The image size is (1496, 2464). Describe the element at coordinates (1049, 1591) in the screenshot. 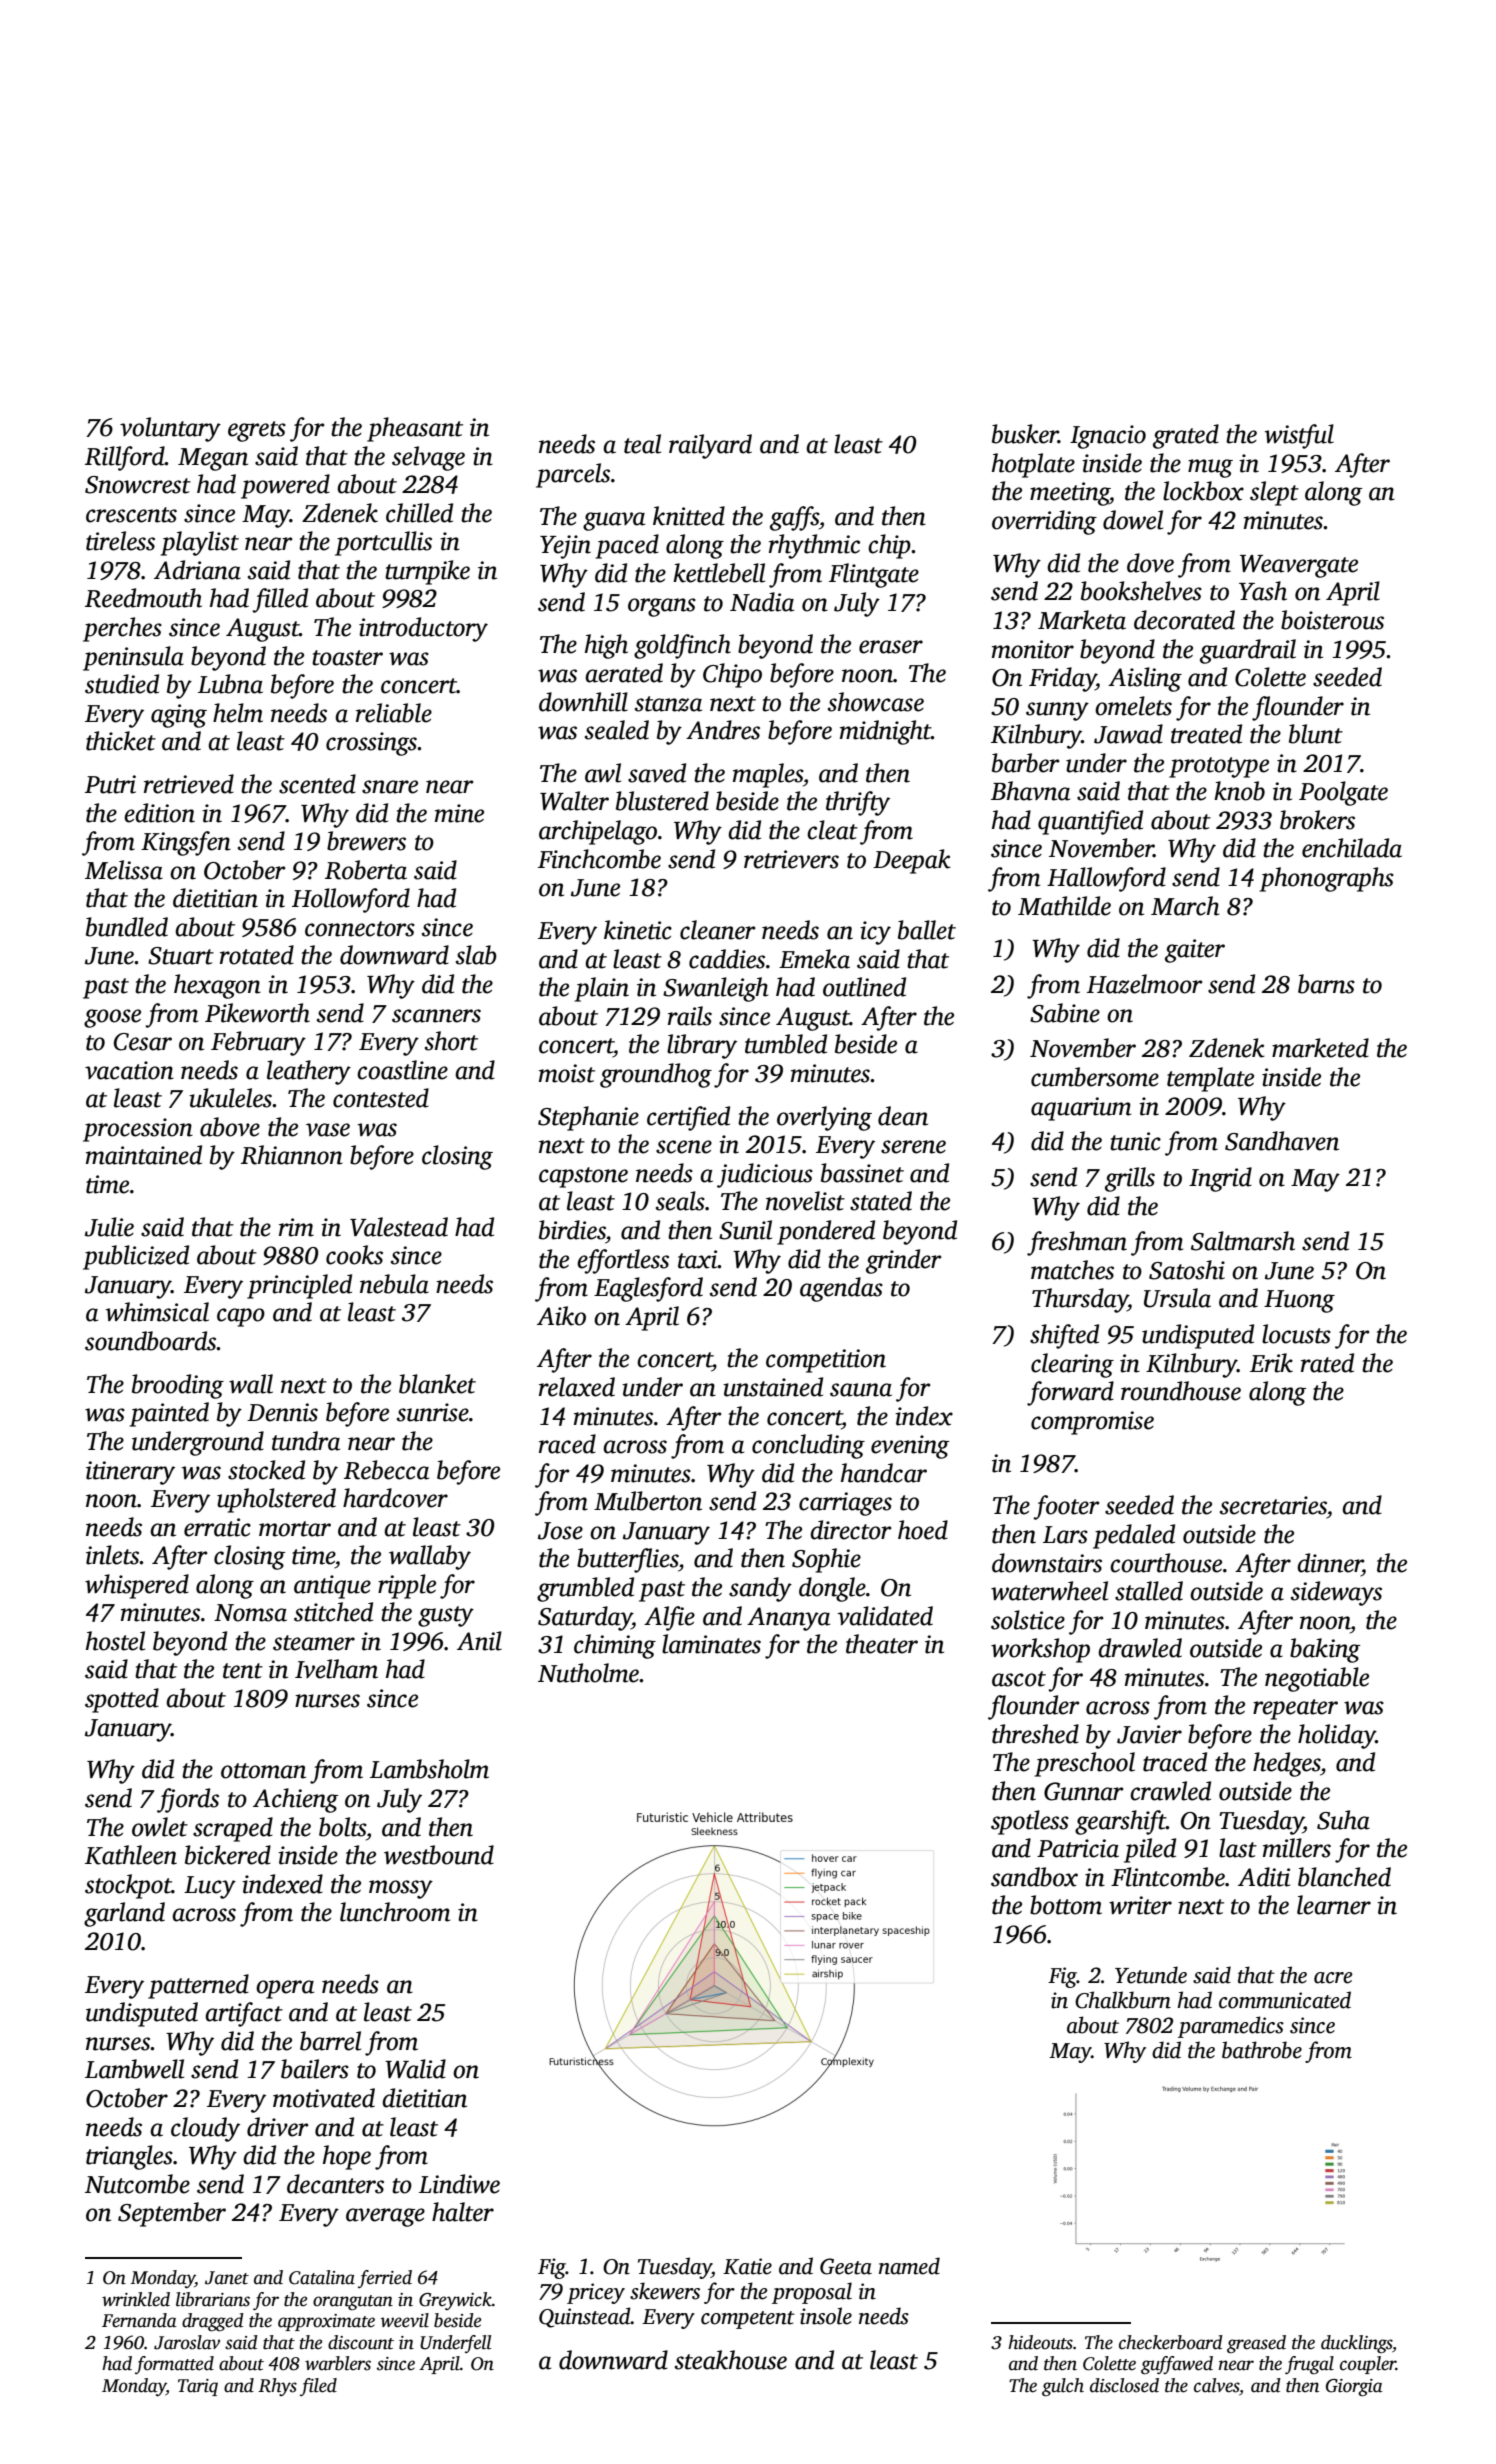

I see `waterwheel` at that location.
